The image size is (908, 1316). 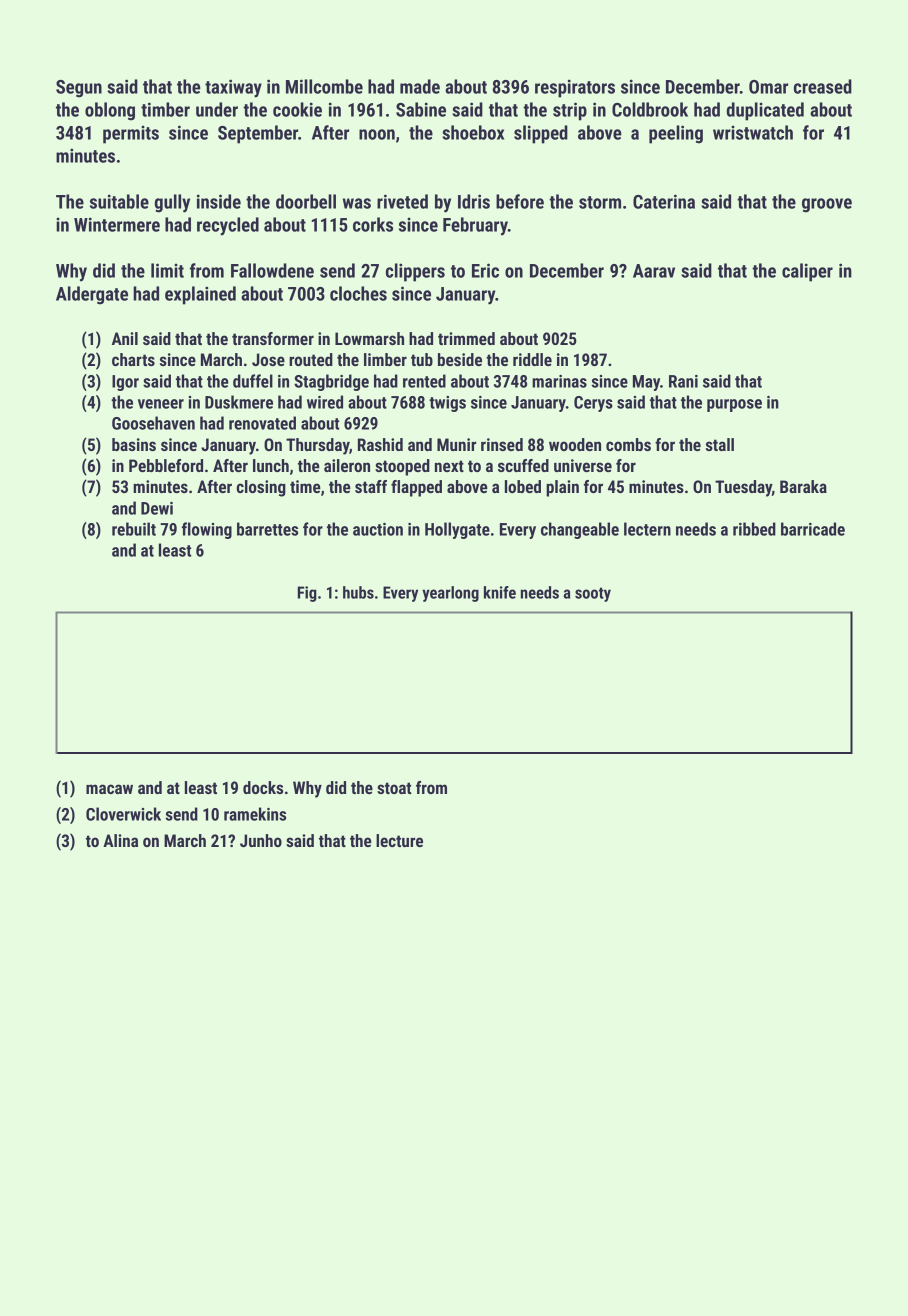 What do you see at coordinates (399, 840) in the page?
I see `lecture` at bounding box center [399, 840].
